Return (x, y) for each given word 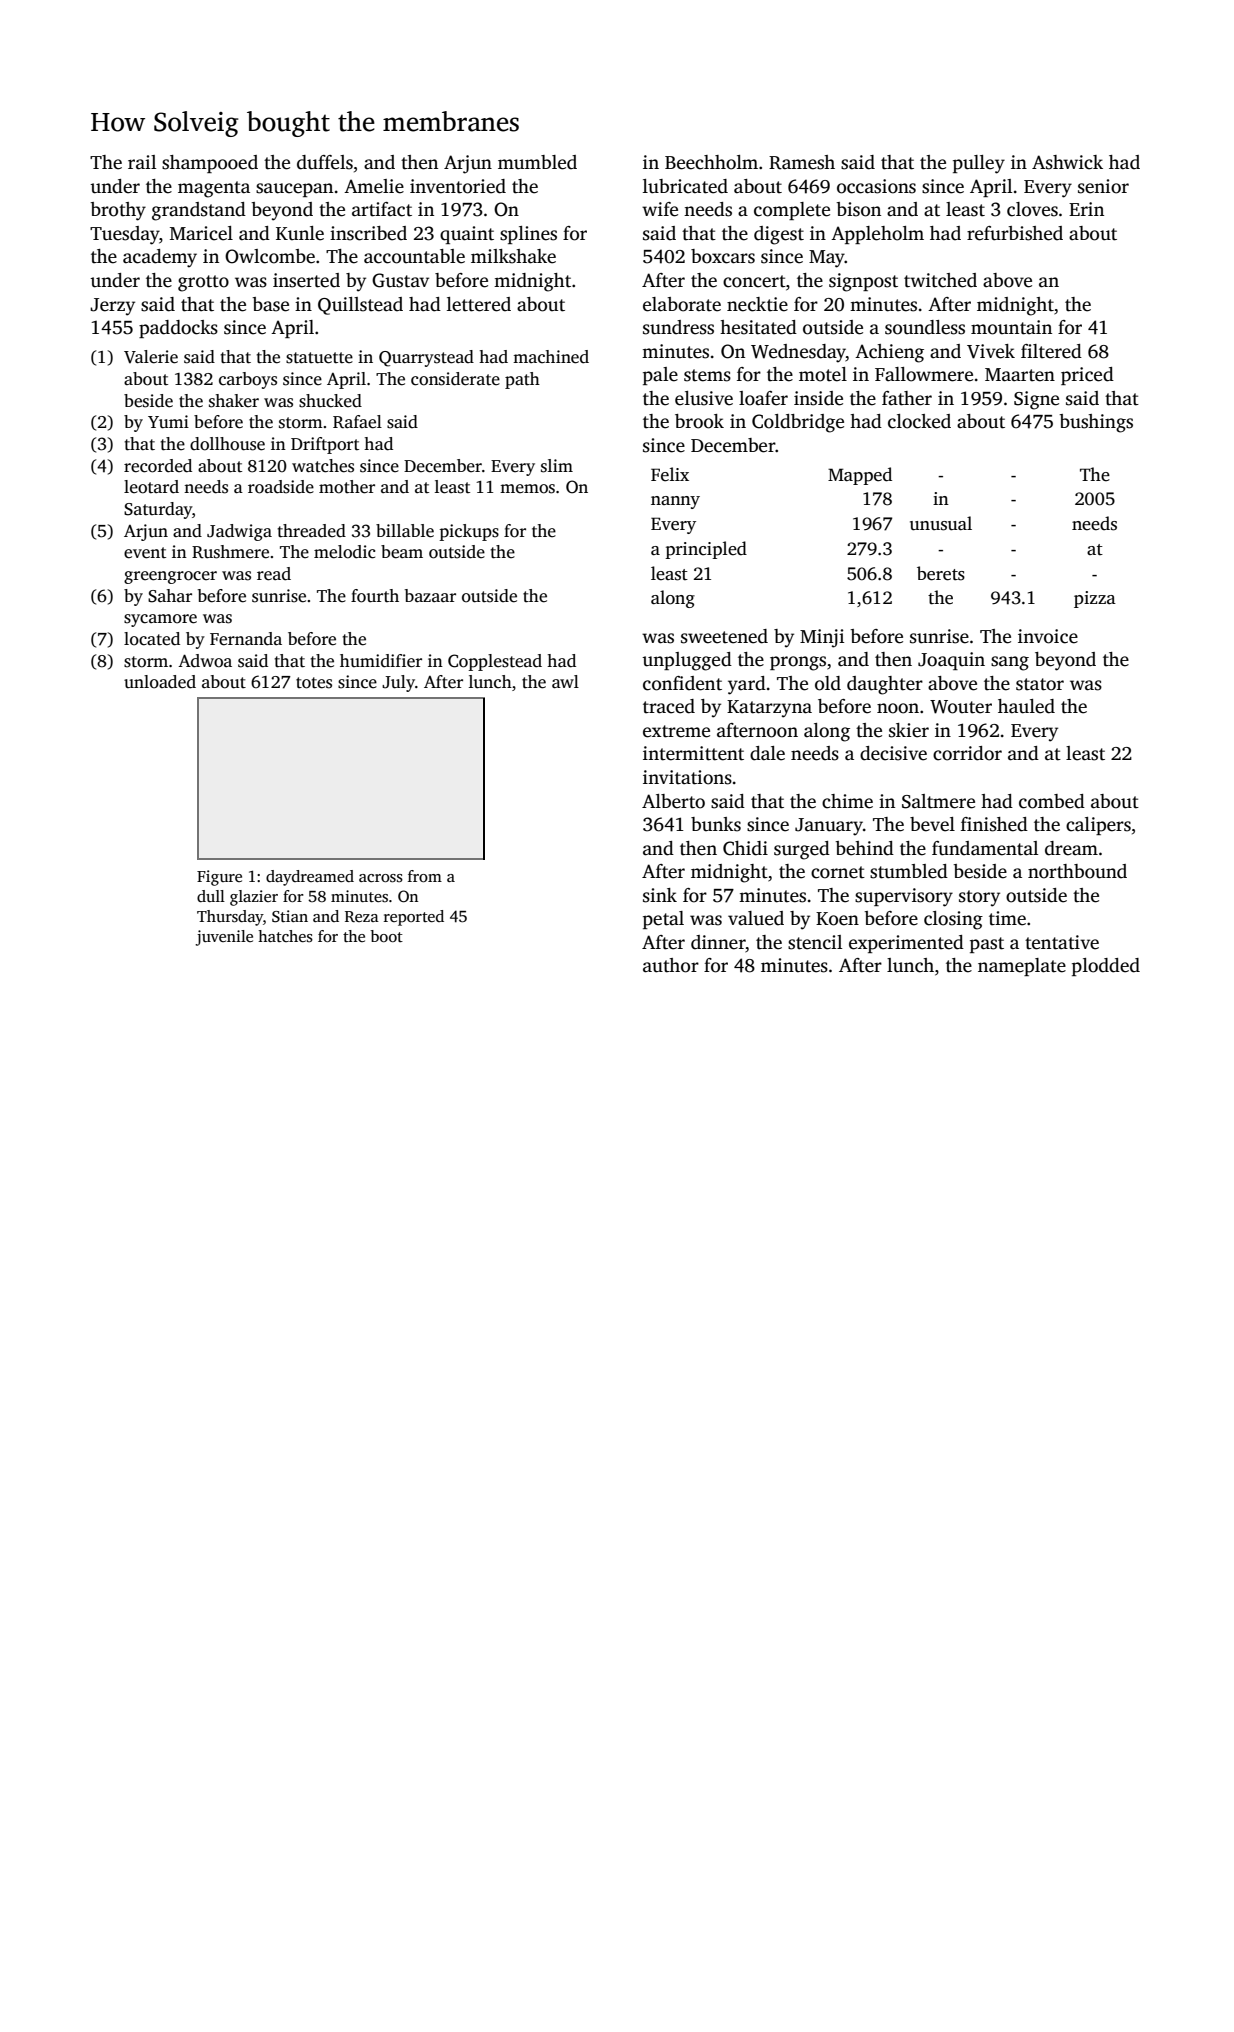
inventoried (458, 186)
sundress (678, 327)
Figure (219, 878)
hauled (1026, 706)
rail (142, 162)
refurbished (1015, 233)
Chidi (745, 848)
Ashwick (1067, 162)
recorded (158, 466)
